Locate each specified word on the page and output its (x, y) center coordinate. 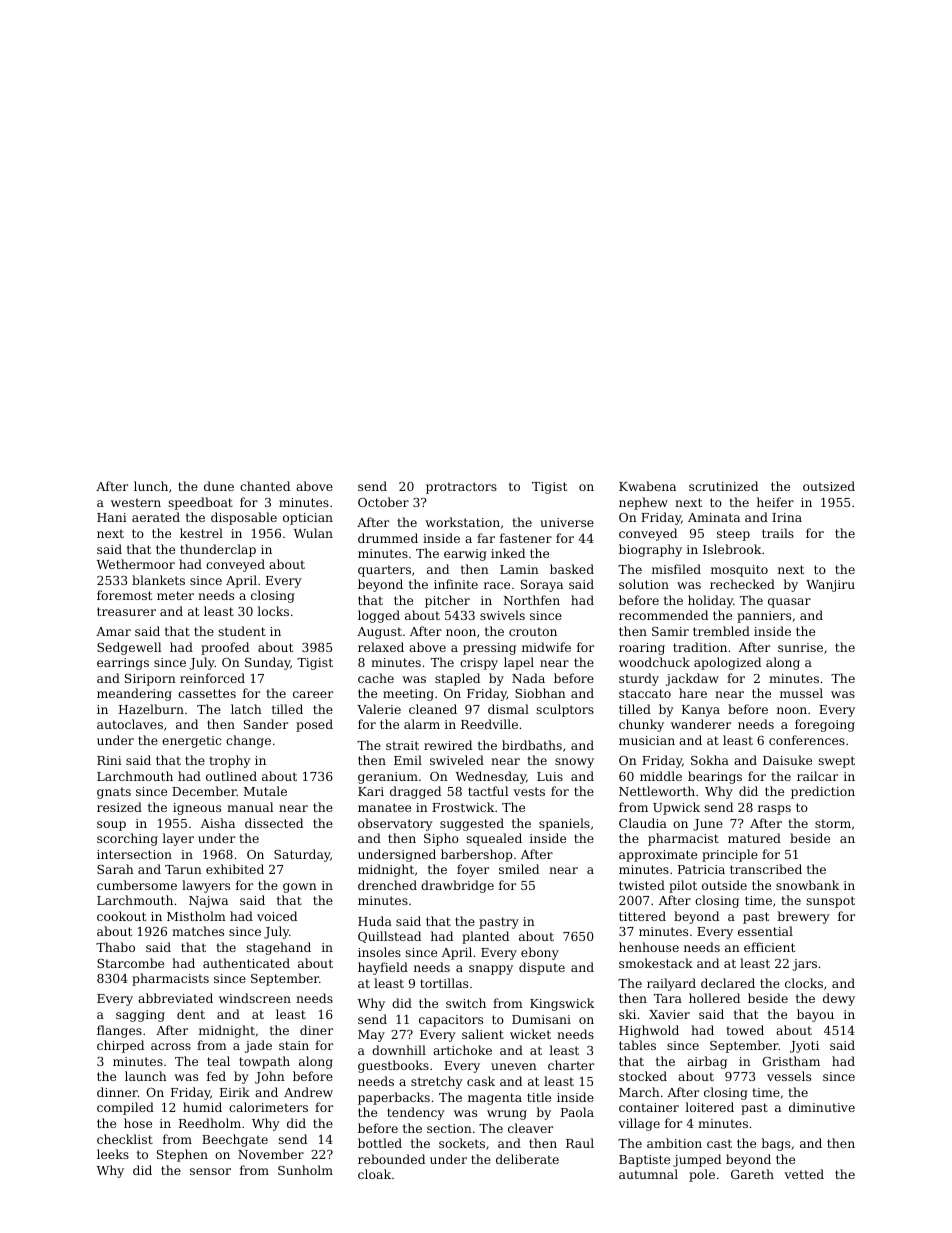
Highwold (649, 1031)
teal (218, 1061)
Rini (109, 760)
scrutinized (723, 486)
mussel (801, 693)
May (371, 1036)
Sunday (267, 663)
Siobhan (540, 693)
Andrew (308, 1092)
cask (481, 1081)
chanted (265, 486)
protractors (461, 488)
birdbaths (532, 745)
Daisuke (787, 760)
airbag (707, 1062)
